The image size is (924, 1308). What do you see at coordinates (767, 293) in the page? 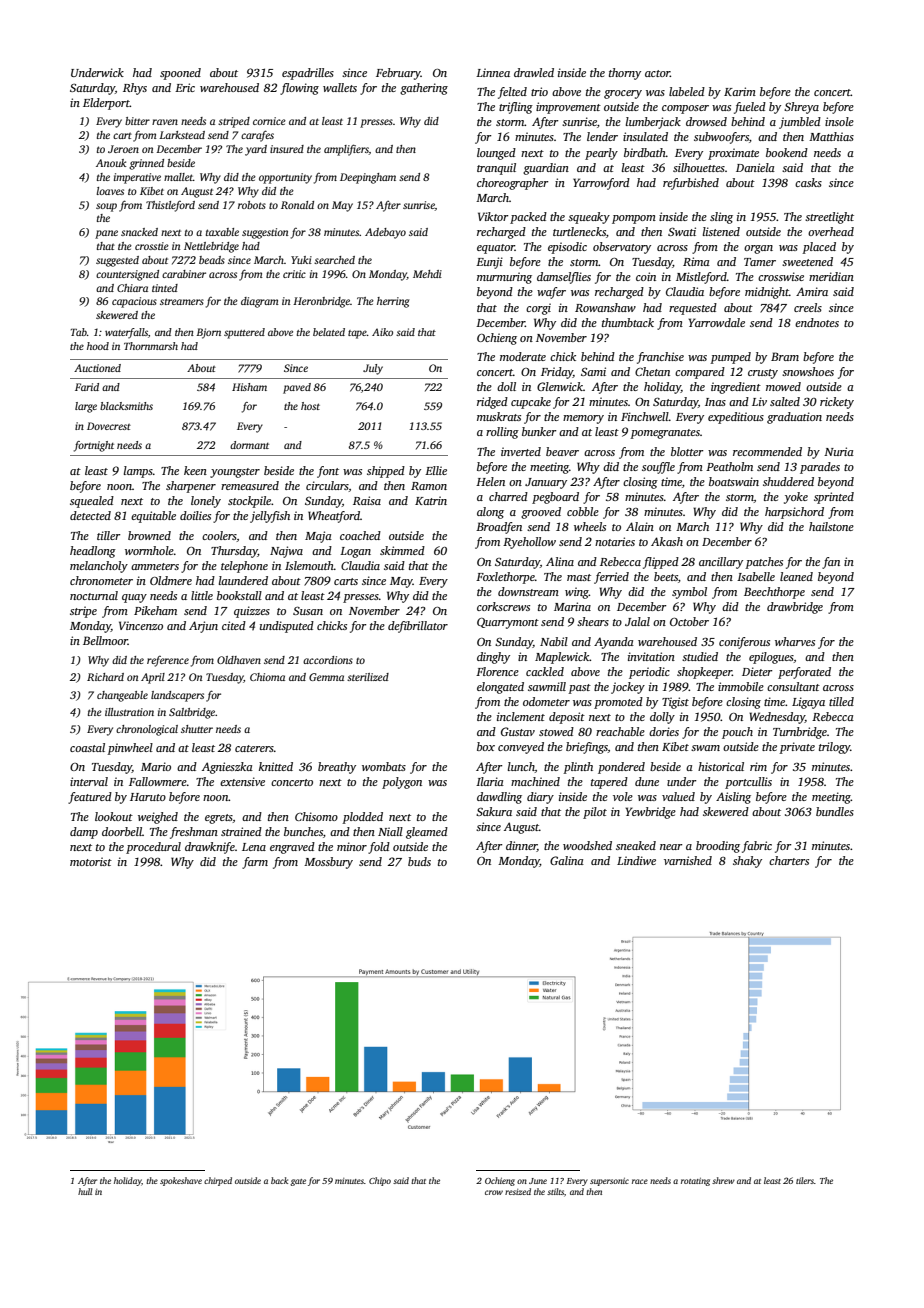
I see `midnight` at bounding box center [767, 293].
